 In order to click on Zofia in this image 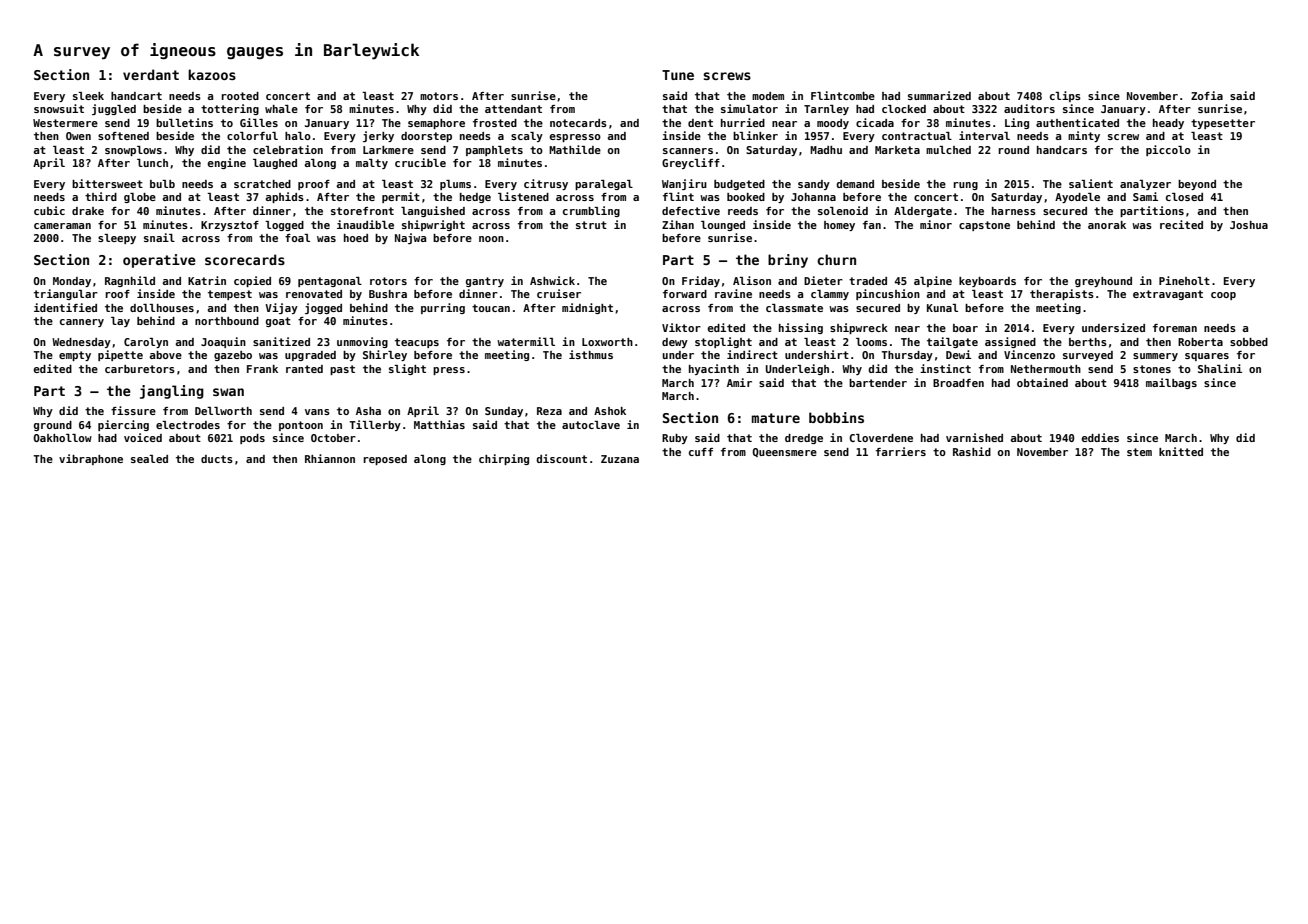, I will do `click(1207, 95)`.
